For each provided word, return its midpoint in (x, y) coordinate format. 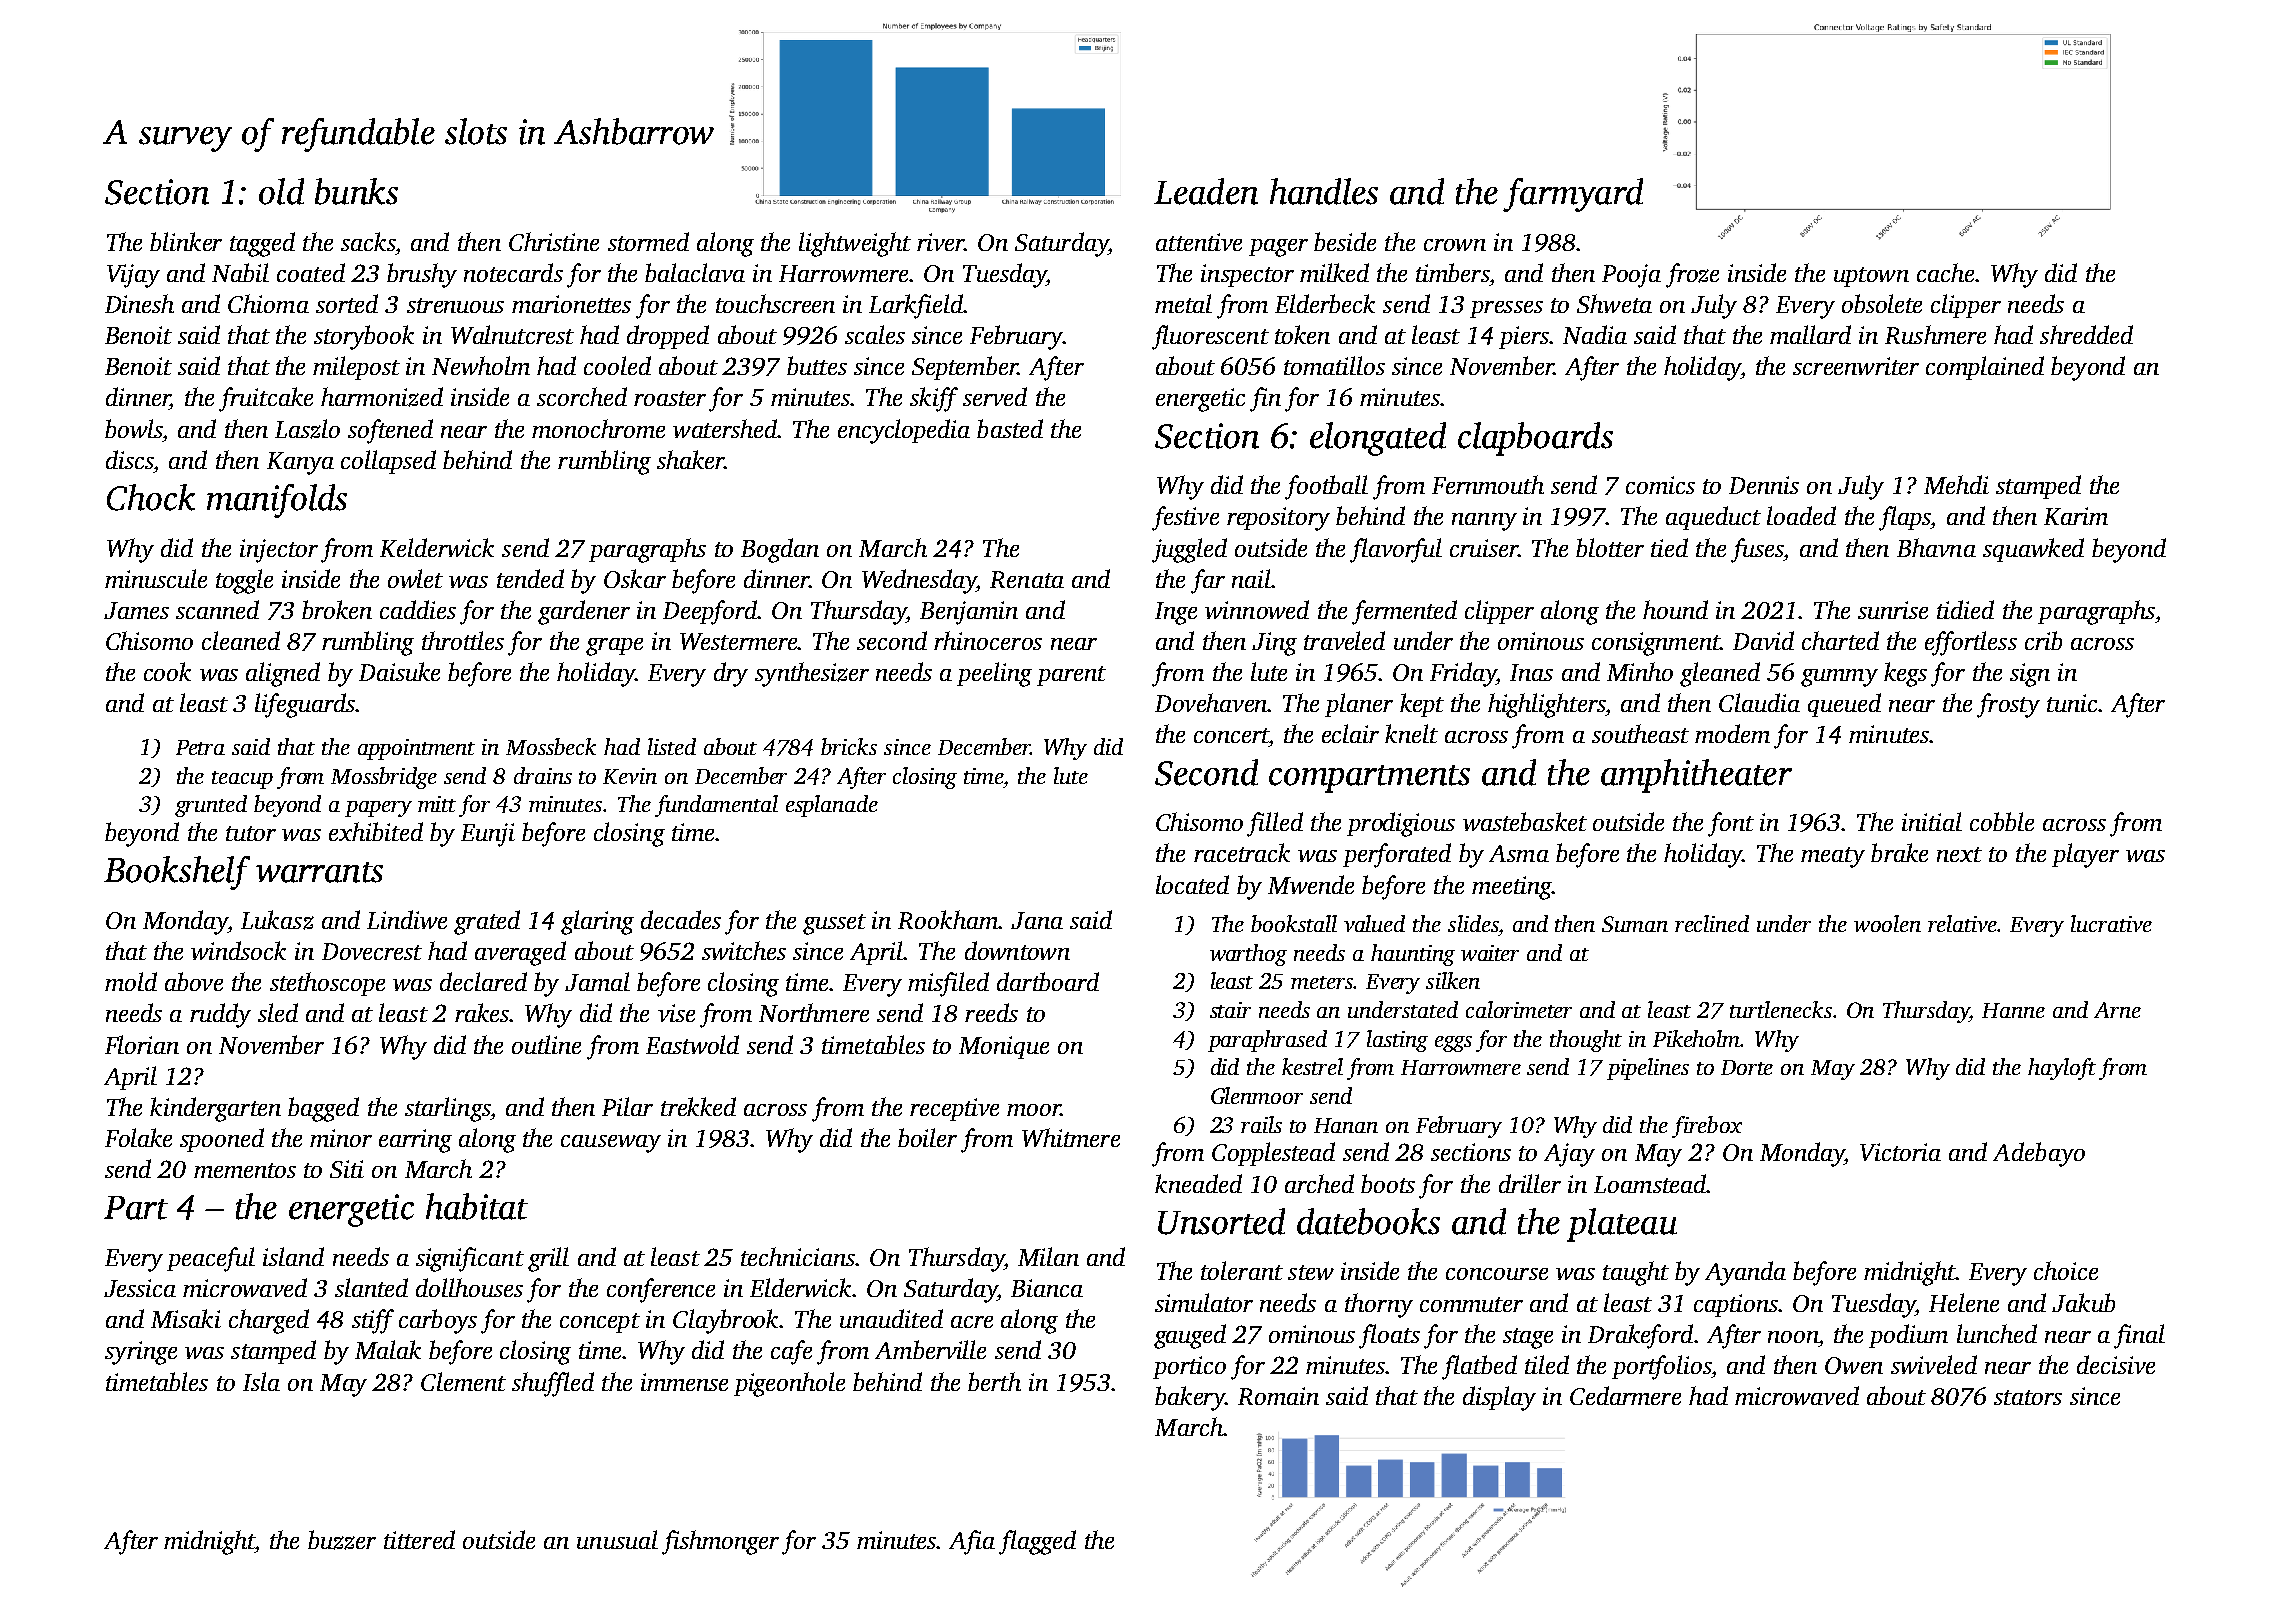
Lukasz (277, 920)
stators (2028, 1397)
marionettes (571, 304)
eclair (1350, 733)
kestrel (1312, 1066)
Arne (2117, 1010)
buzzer (342, 1540)
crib (2043, 640)
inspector (1247, 275)
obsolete (1882, 303)
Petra (200, 747)
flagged (1037, 1542)
